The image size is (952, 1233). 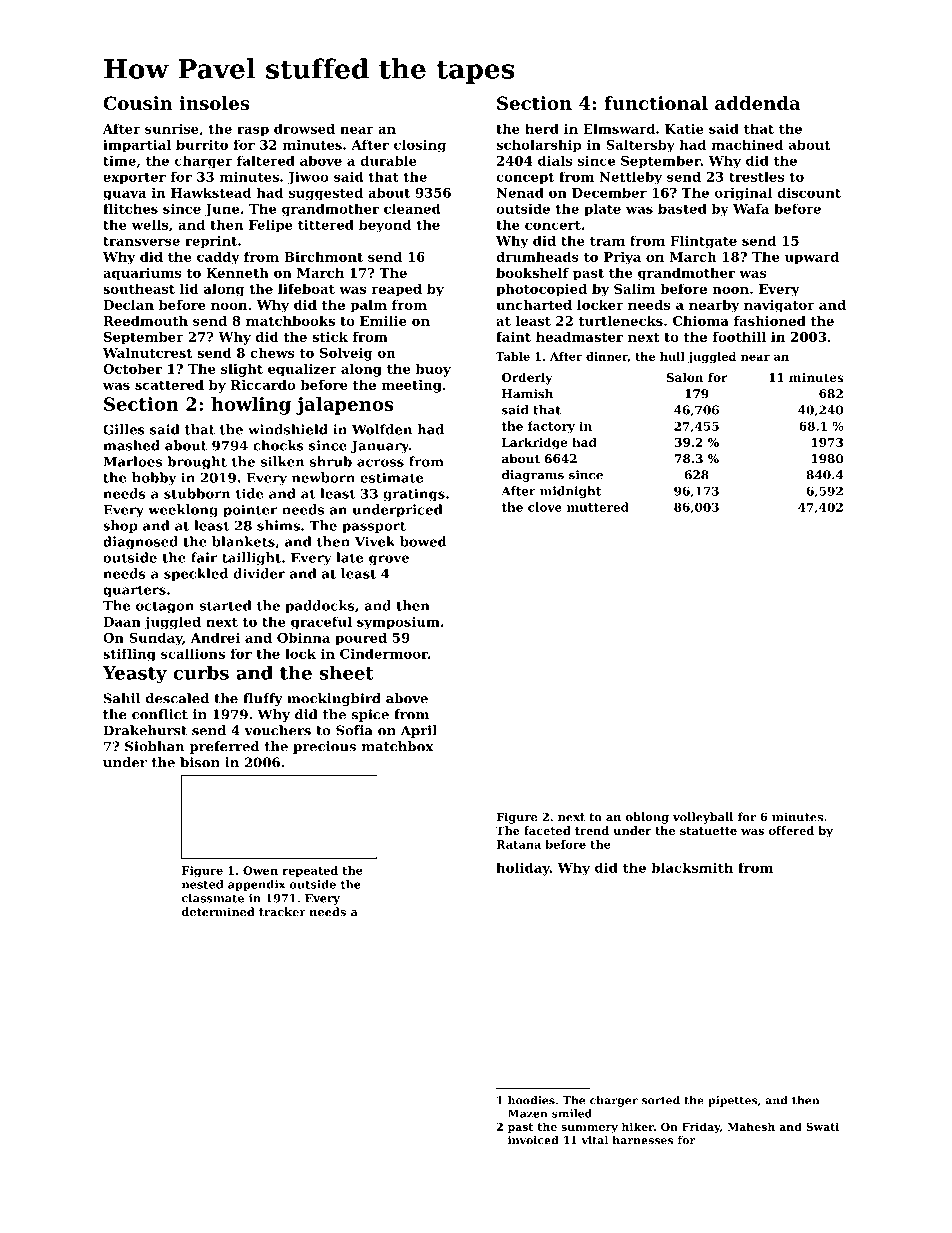 I want to click on Owen, so click(x=260, y=870).
